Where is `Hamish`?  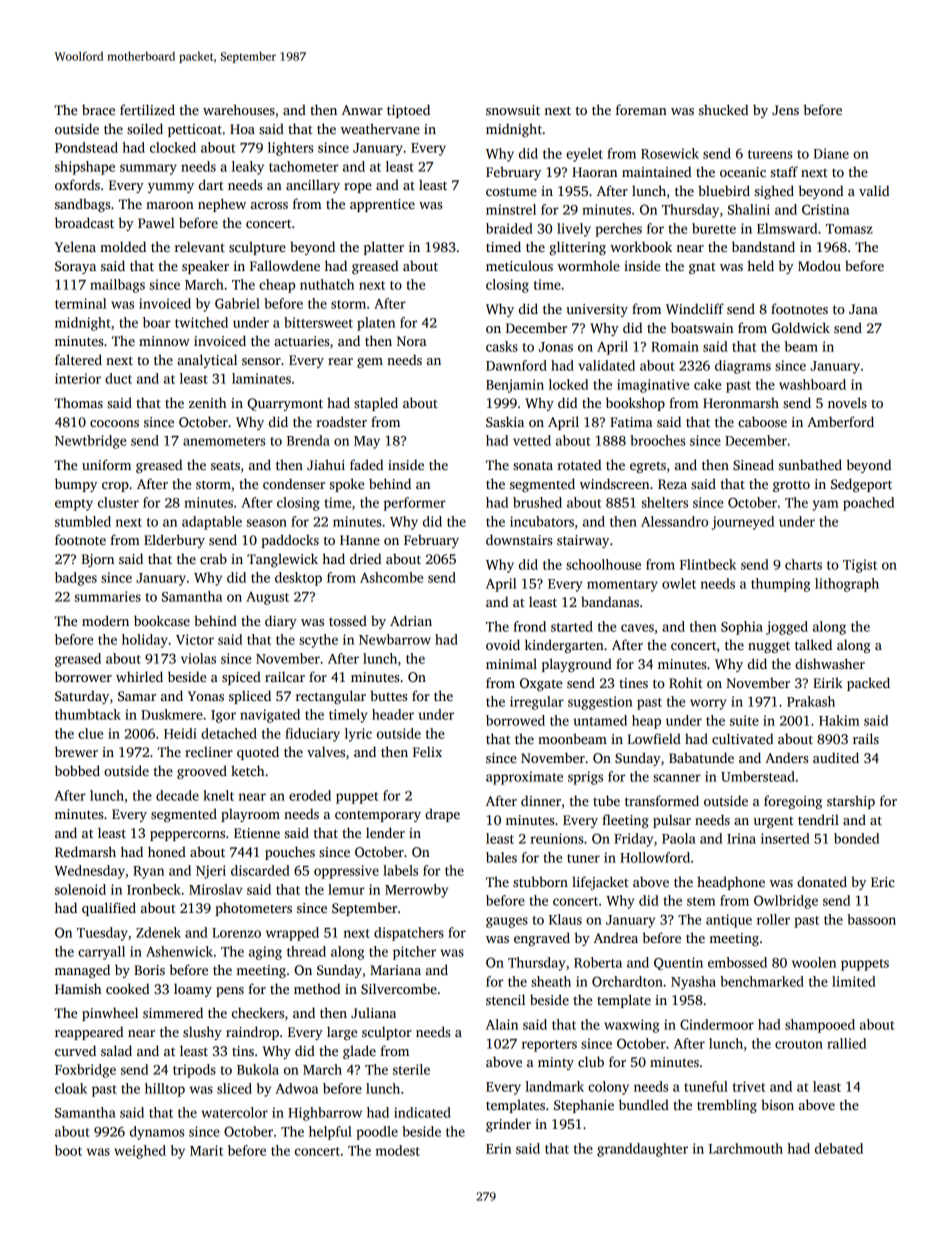
Hamish is located at coordinates (78, 988).
